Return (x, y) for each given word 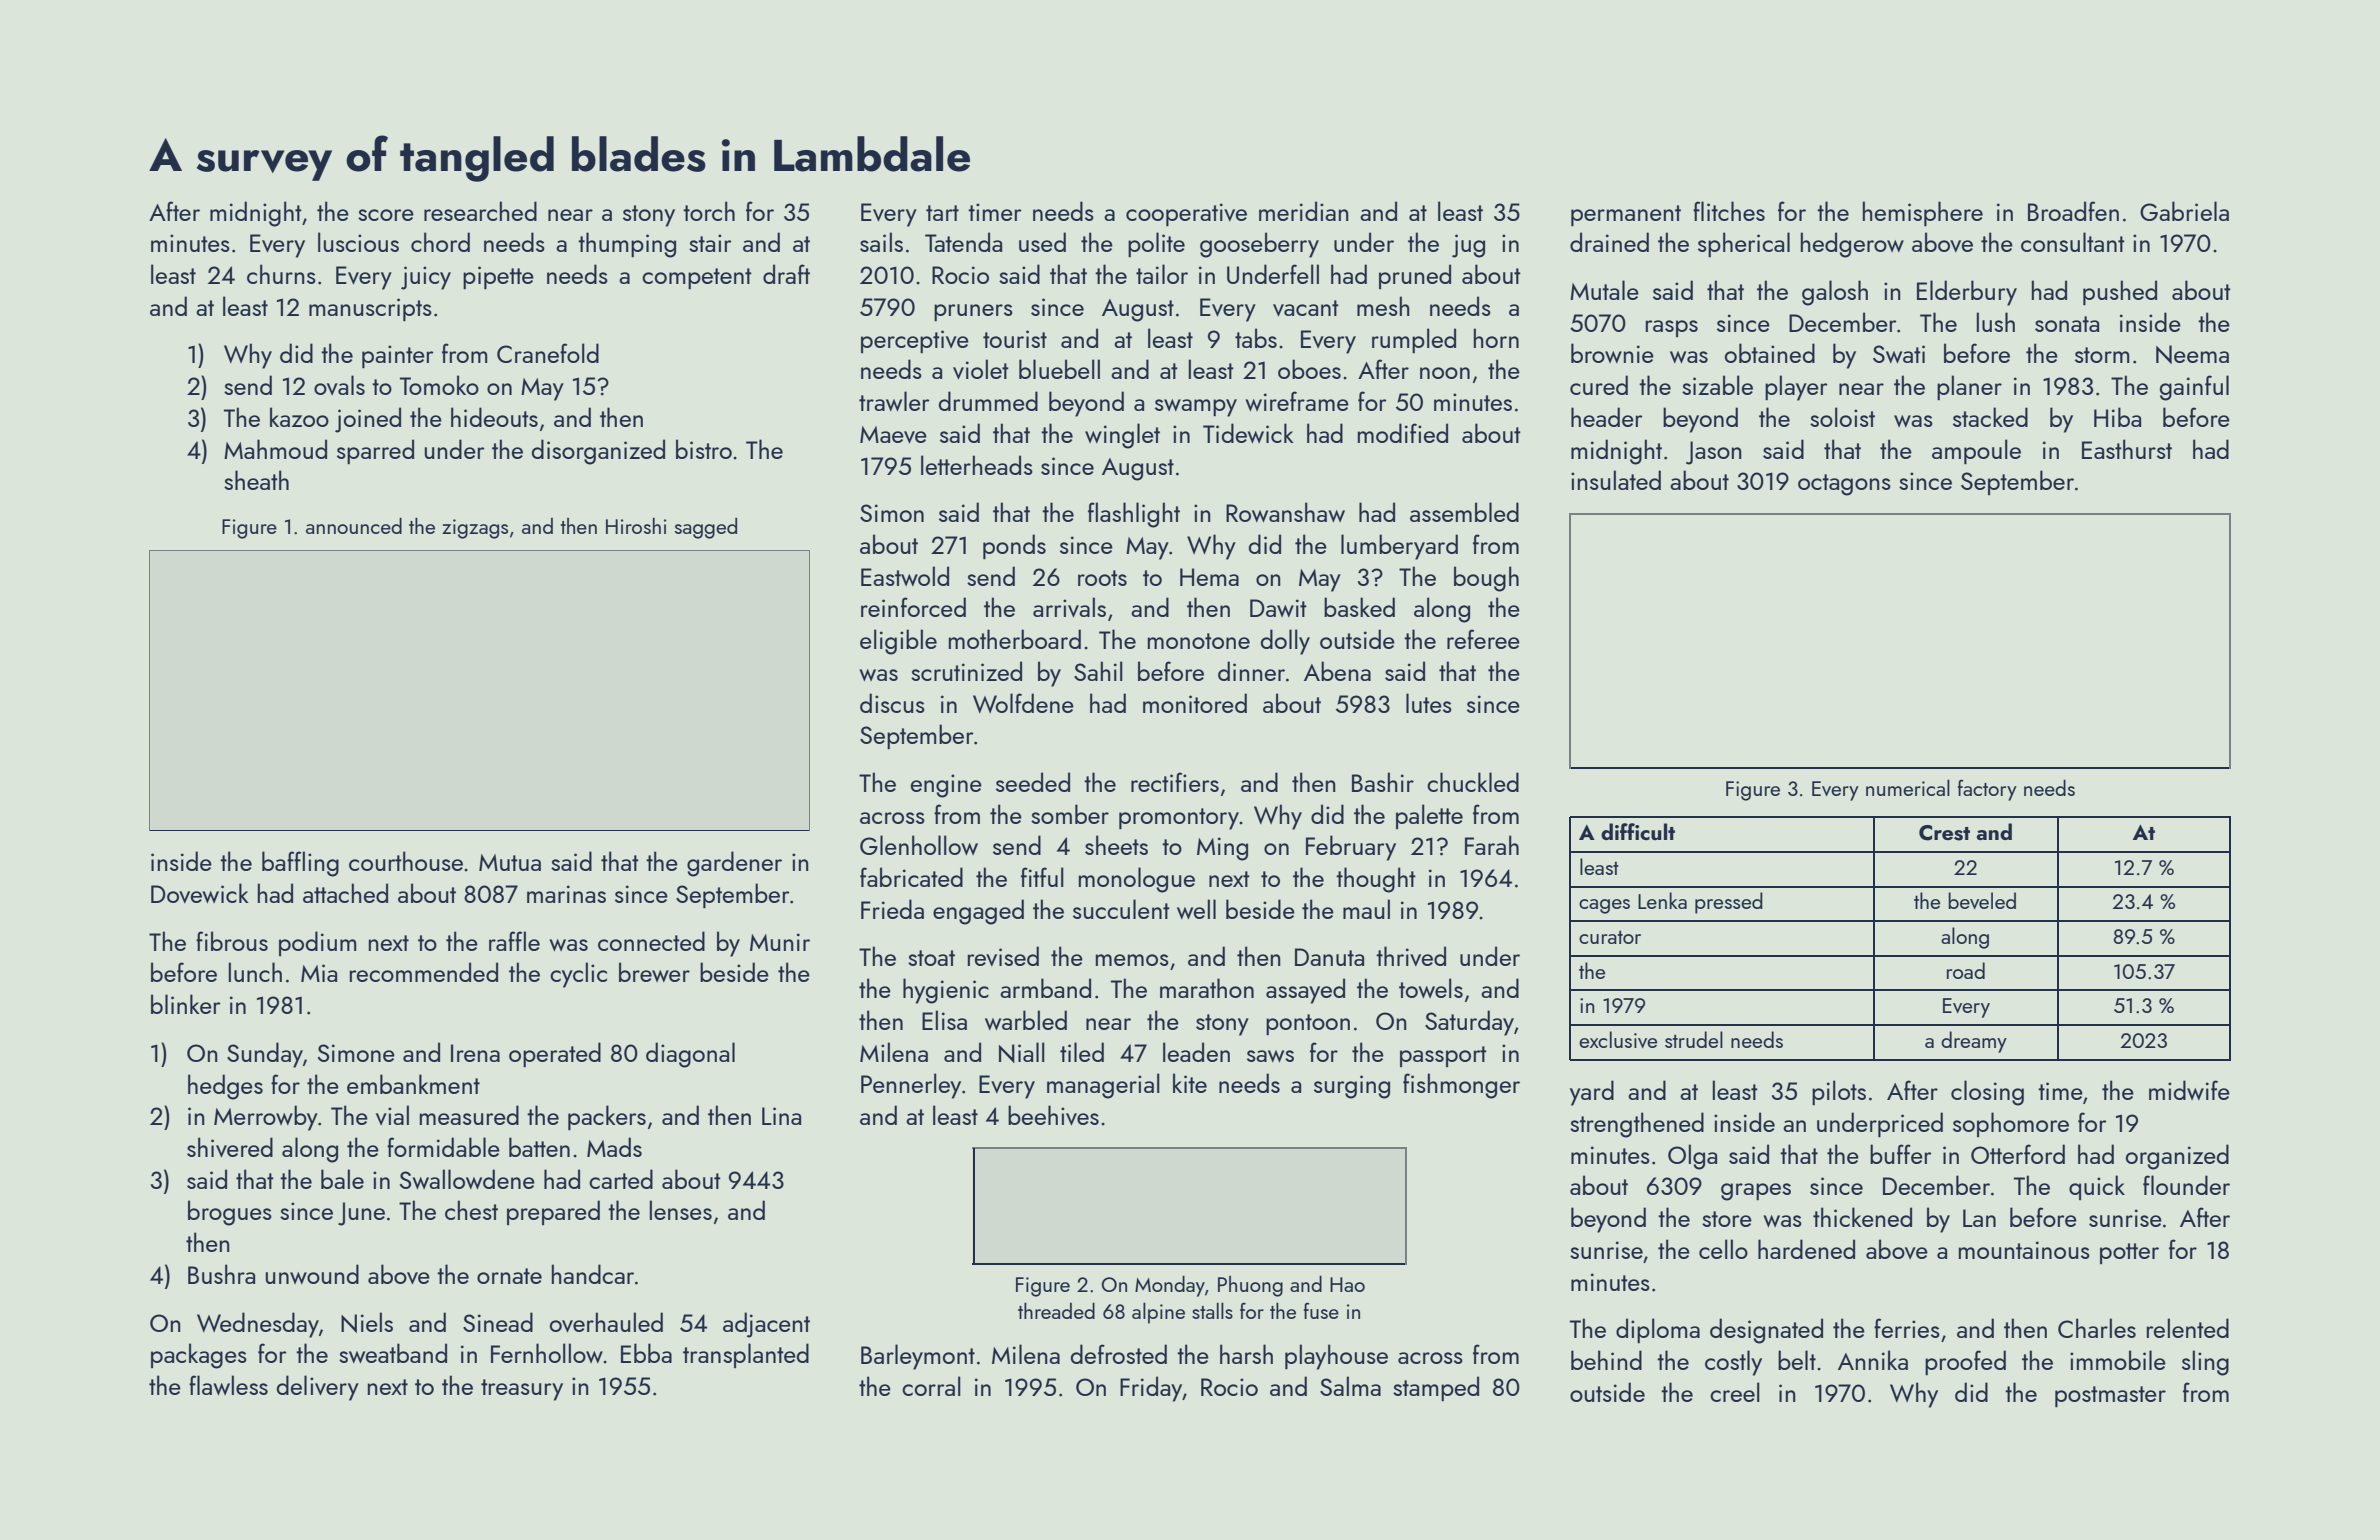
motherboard (1015, 639)
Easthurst (2127, 449)
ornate (509, 1276)
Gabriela (2184, 211)
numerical (1908, 787)
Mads (614, 1147)
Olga (1692, 1157)
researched (480, 211)
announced (354, 526)
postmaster (2110, 1396)
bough (1486, 579)
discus (892, 703)
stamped (1436, 1388)
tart (942, 213)
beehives (1053, 1115)
